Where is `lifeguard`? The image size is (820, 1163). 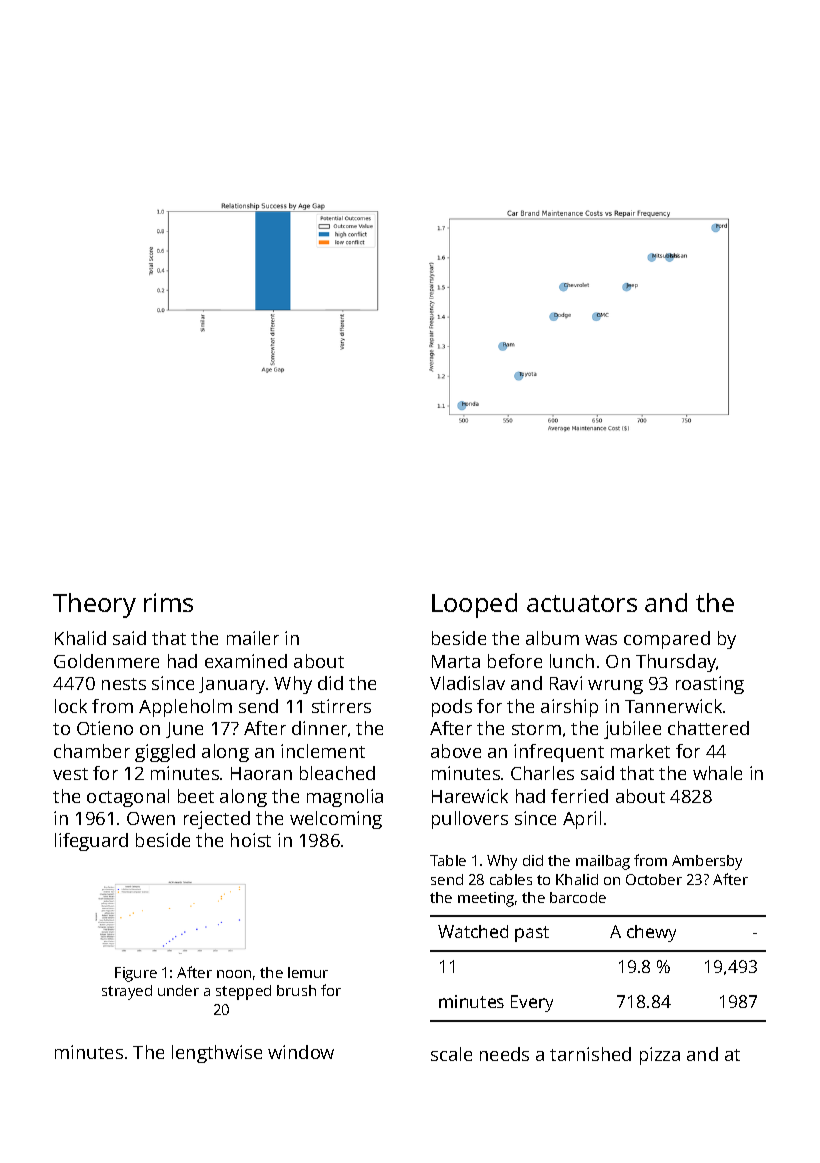 lifeguard is located at coordinates (91, 842).
